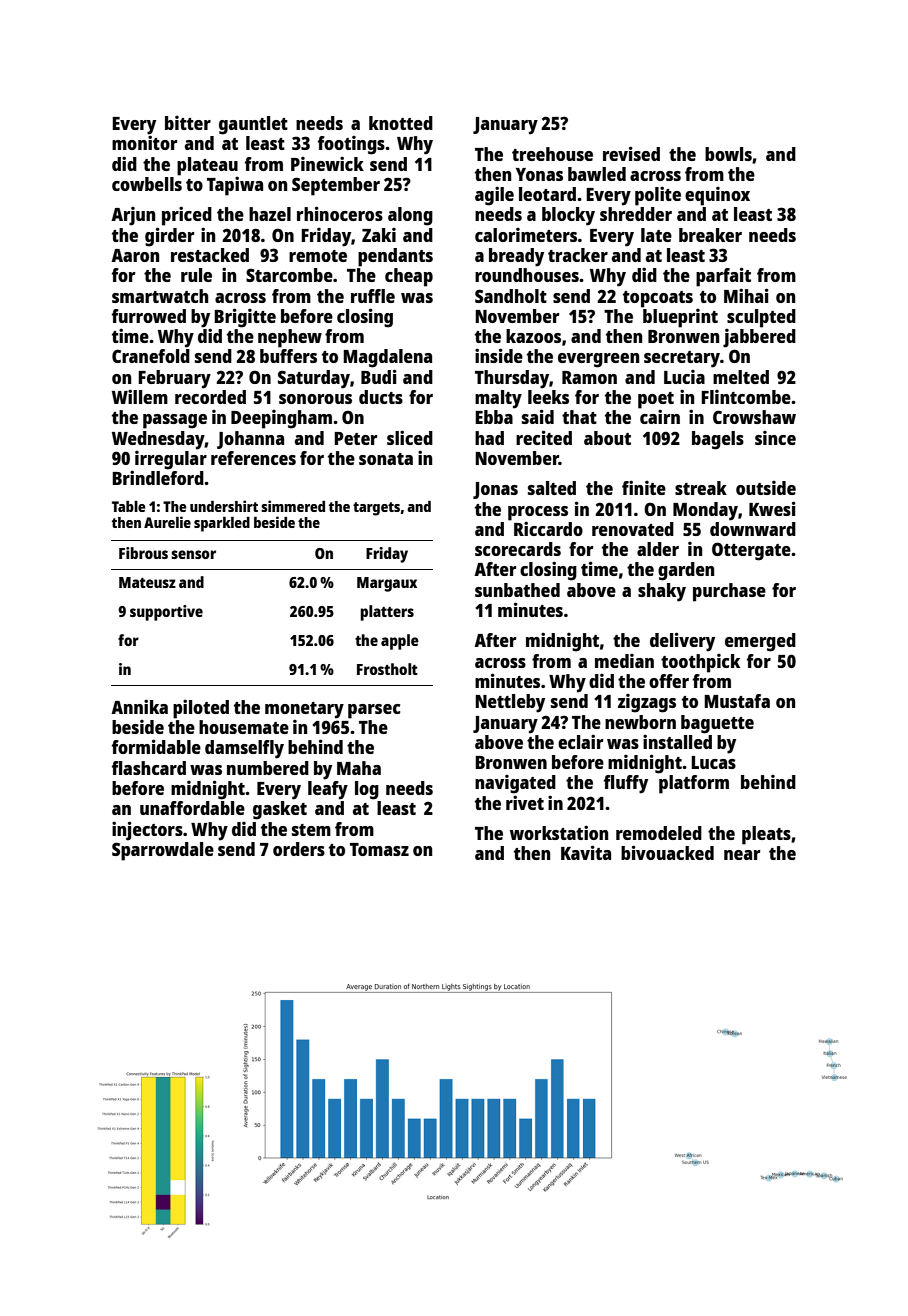 Image resolution: width=908 pixels, height=1316 pixels. What do you see at coordinates (680, 318) in the page?
I see `blueprint` at bounding box center [680, 318].
